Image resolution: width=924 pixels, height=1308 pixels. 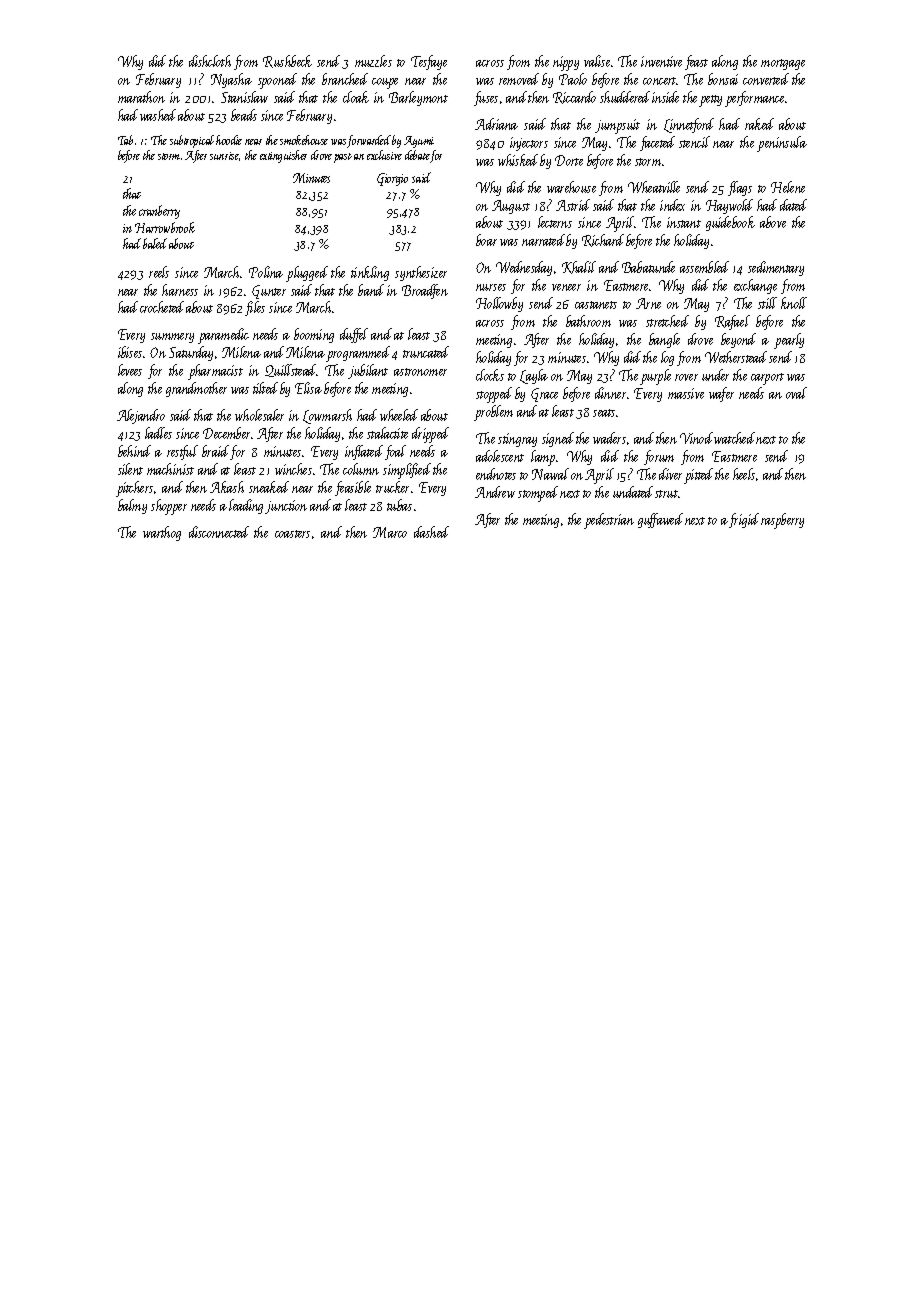 I want to click on Hollowby, so click(x=499, y=304).
